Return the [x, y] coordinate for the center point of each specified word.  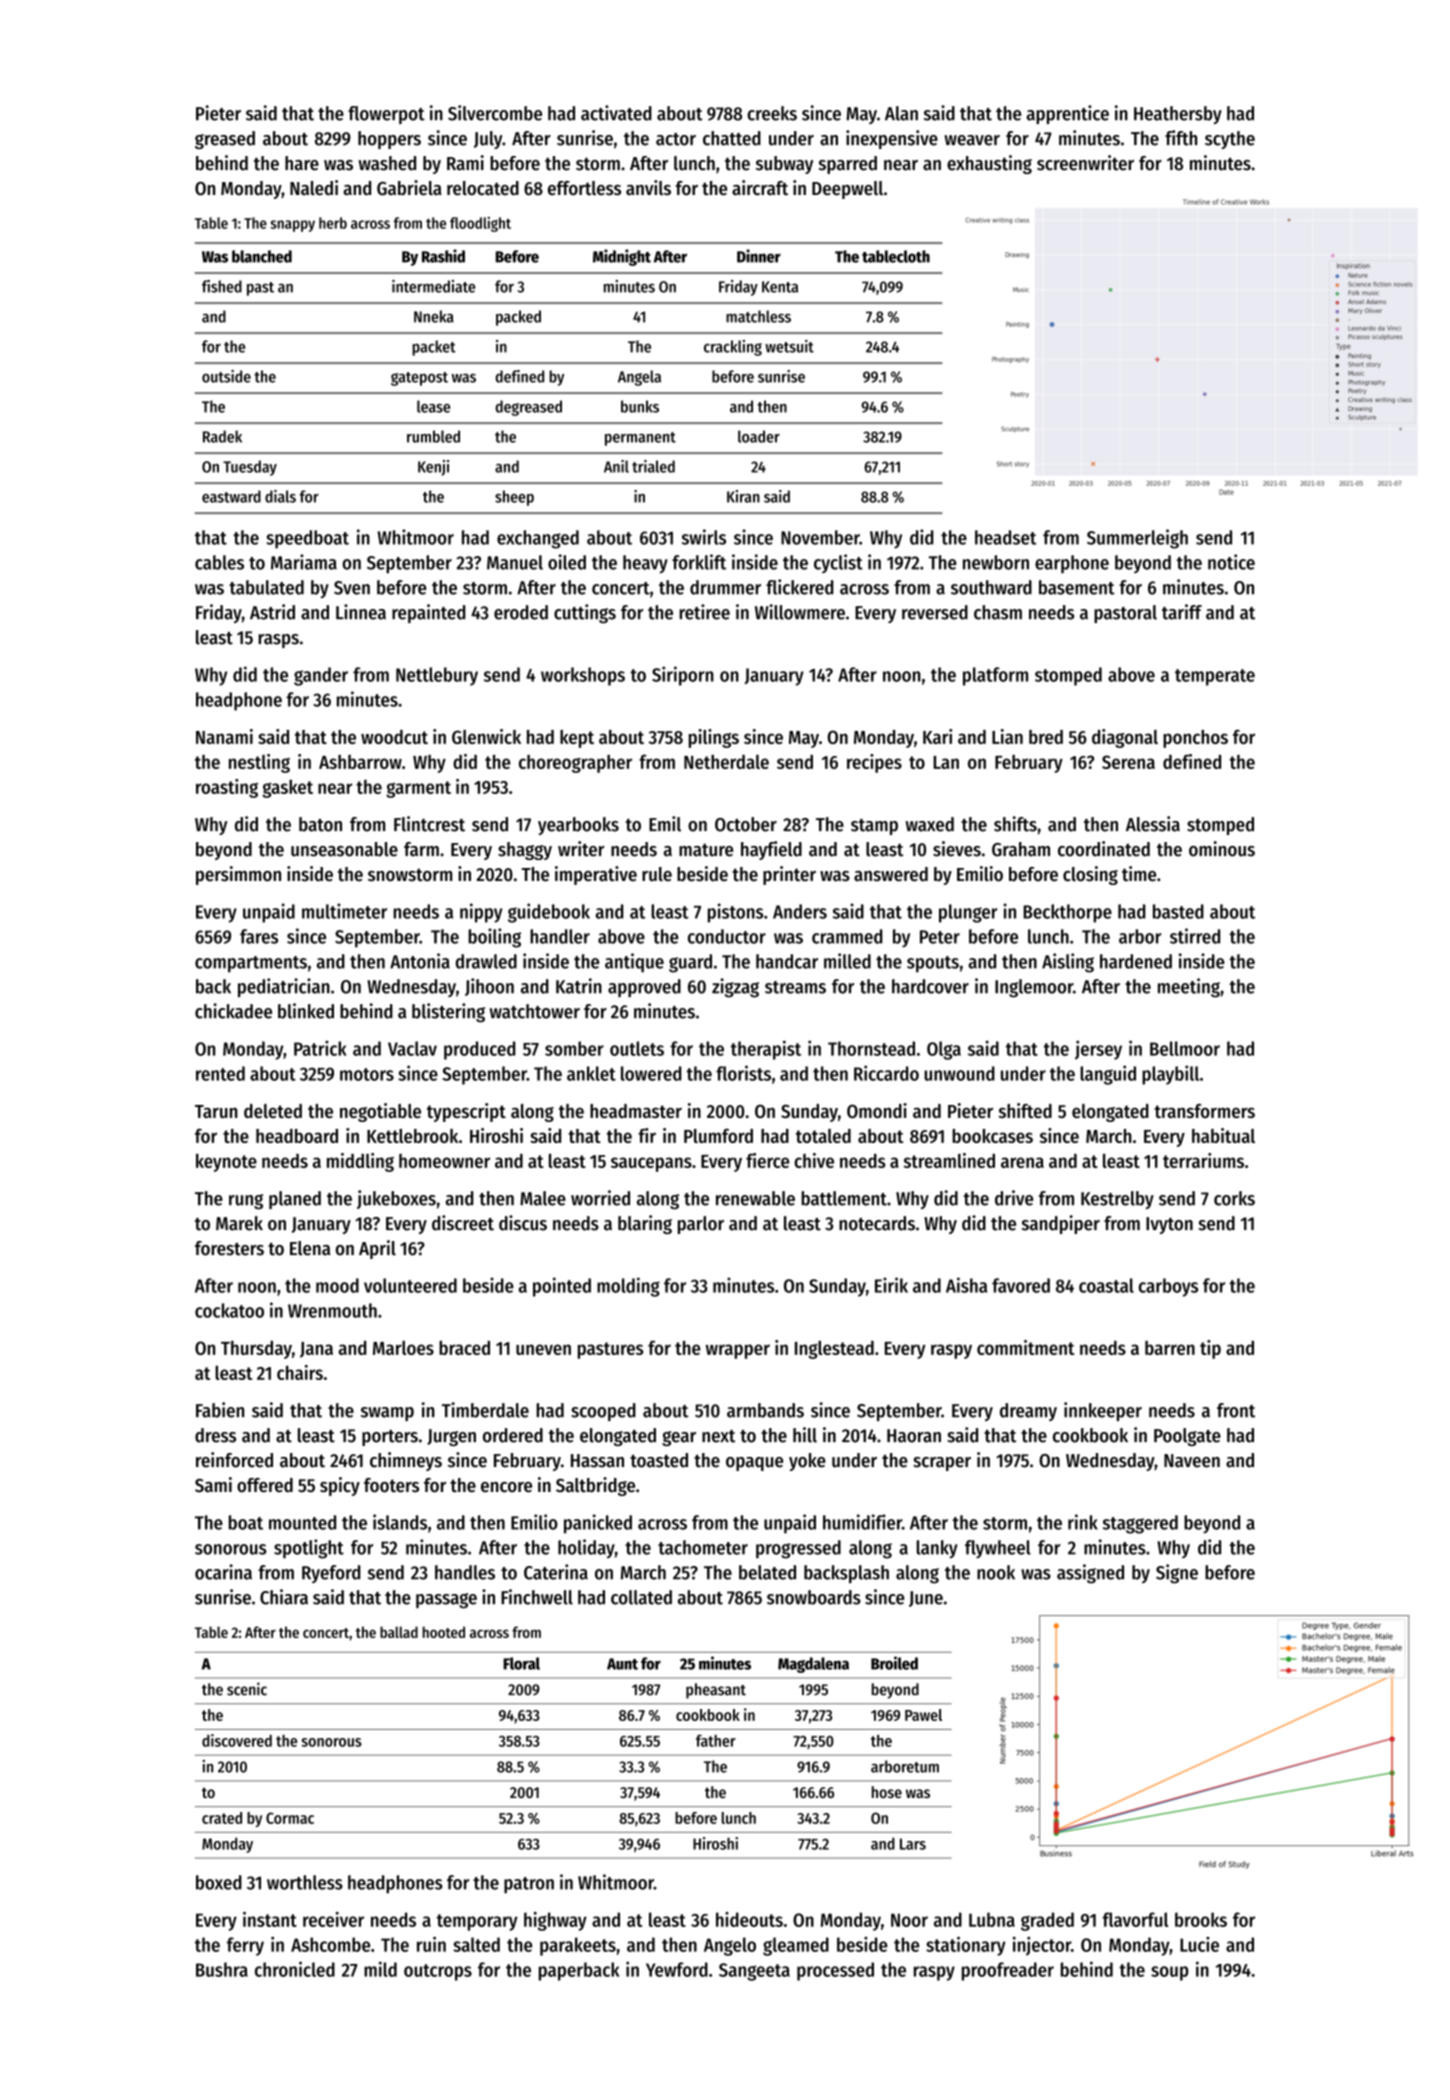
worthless [305, 1882]
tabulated [266, 587]
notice [1231, 562]
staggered [1140, 1524]
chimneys [406, 1461]
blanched [262, 256]
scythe [1230, 140]
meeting [1189, 988]
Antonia [420, 961]
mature [706, 850]
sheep [514, 498]
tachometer [703, 1547]
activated [616, 113]
